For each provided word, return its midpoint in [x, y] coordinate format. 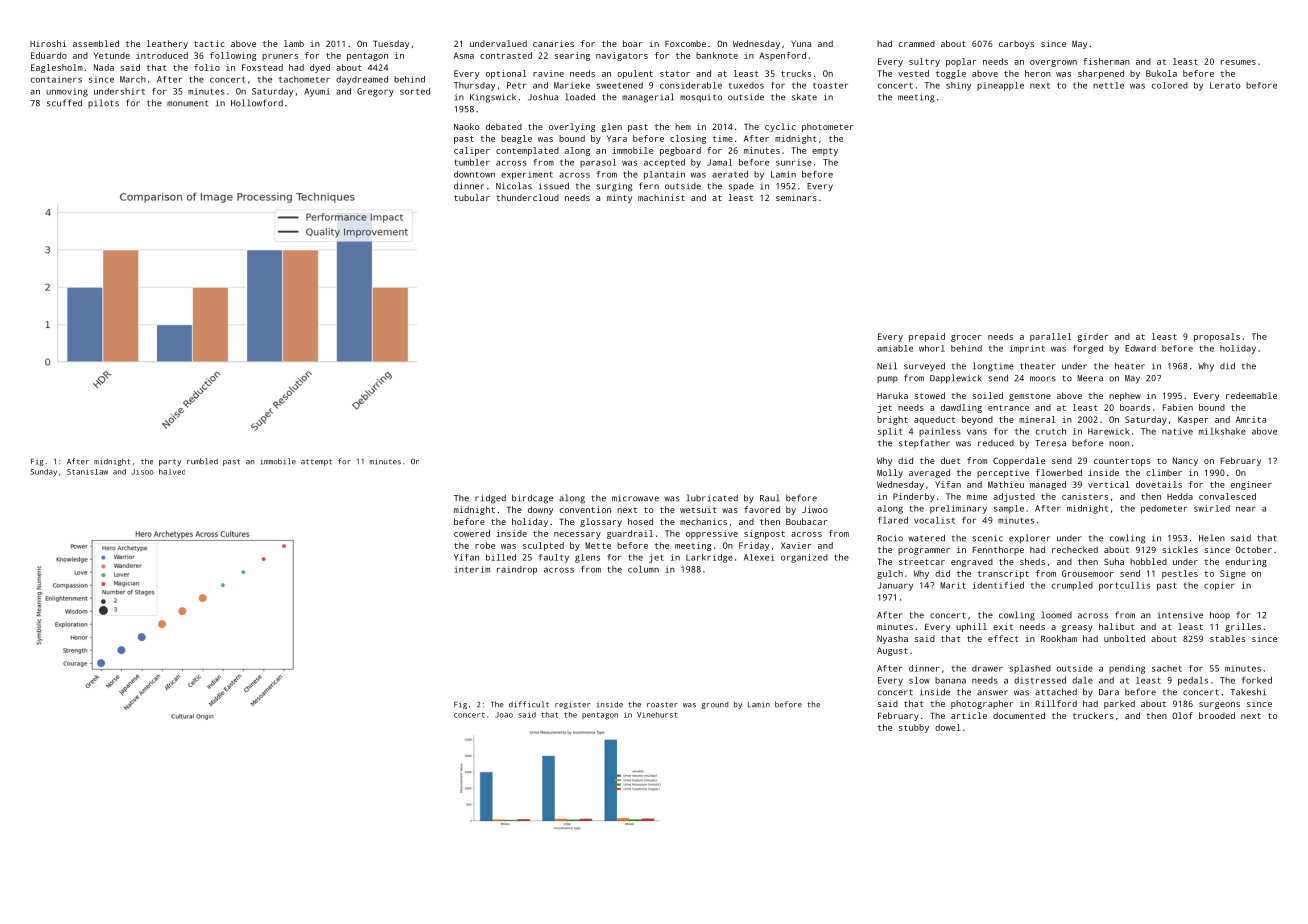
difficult [529, 704]
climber [1164, 472]
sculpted [543, 546]
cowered [472, 533]
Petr [517, 85]
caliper [472, 151]
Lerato [1225, 85]
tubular [472, 197]
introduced [162, 55]
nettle [1108, 85]
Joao [504, 715]
